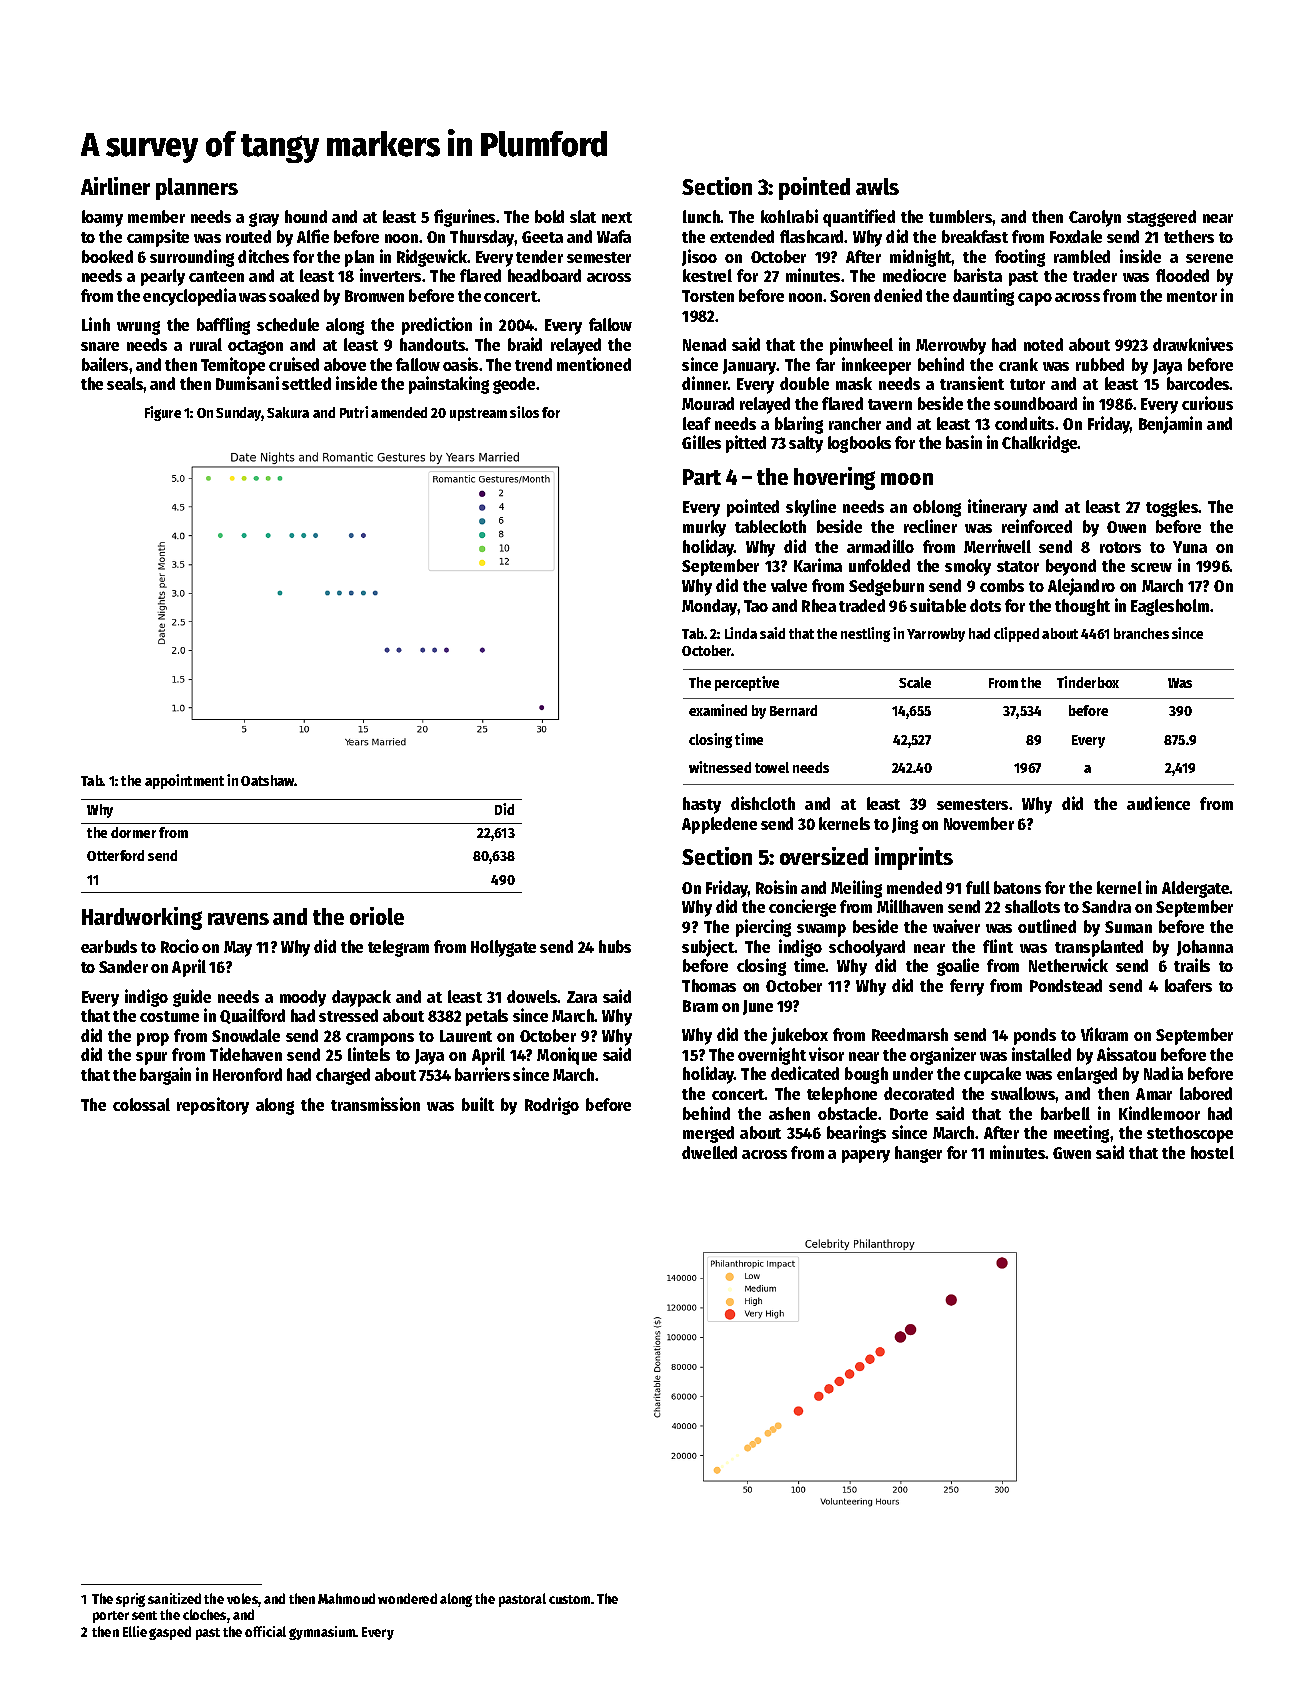 The width and height of the screenshot is (1315, 1701). I want to click on ashen, so click(789, 1113).
